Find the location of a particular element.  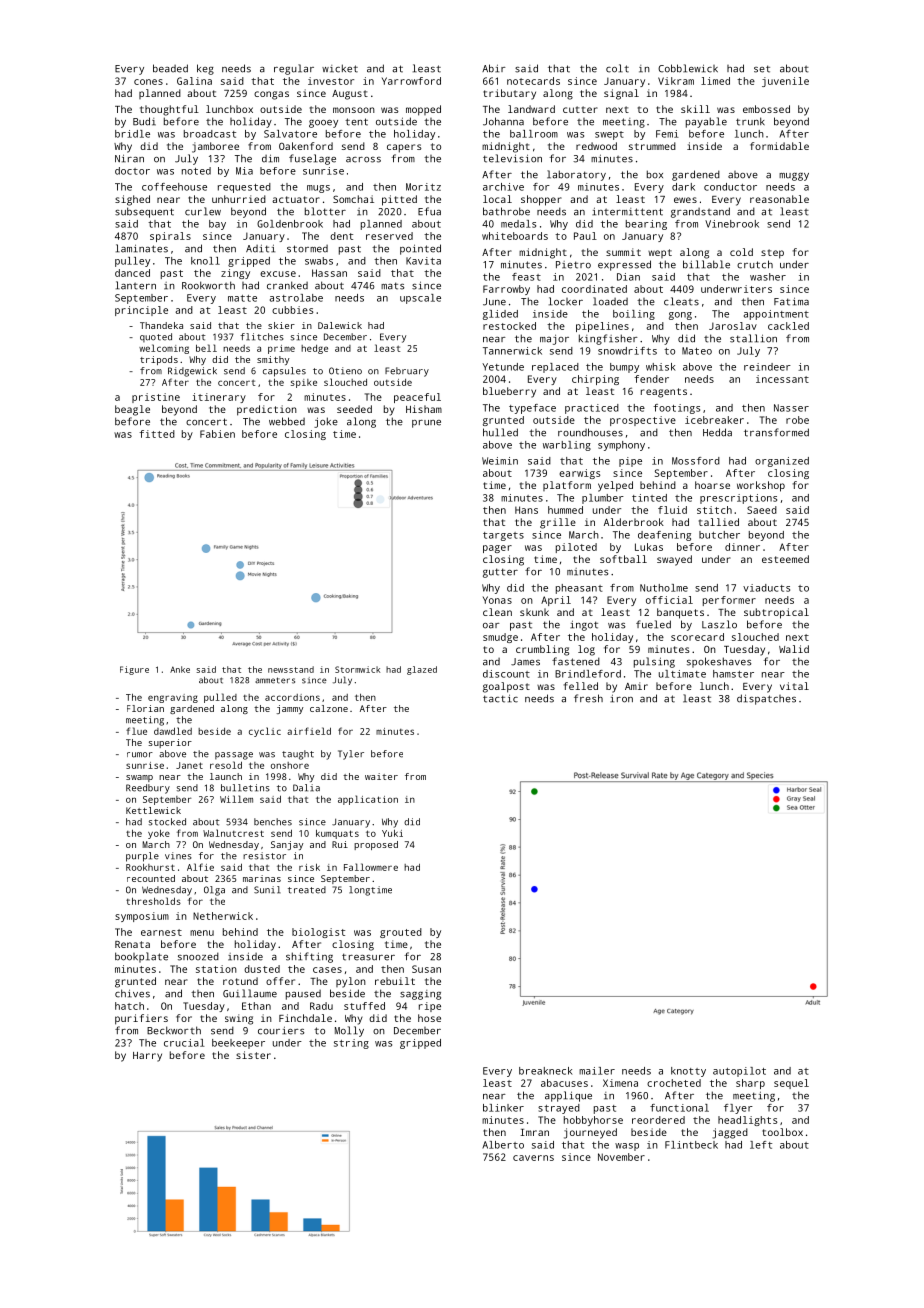

James is located at coordinates (525, 662).
